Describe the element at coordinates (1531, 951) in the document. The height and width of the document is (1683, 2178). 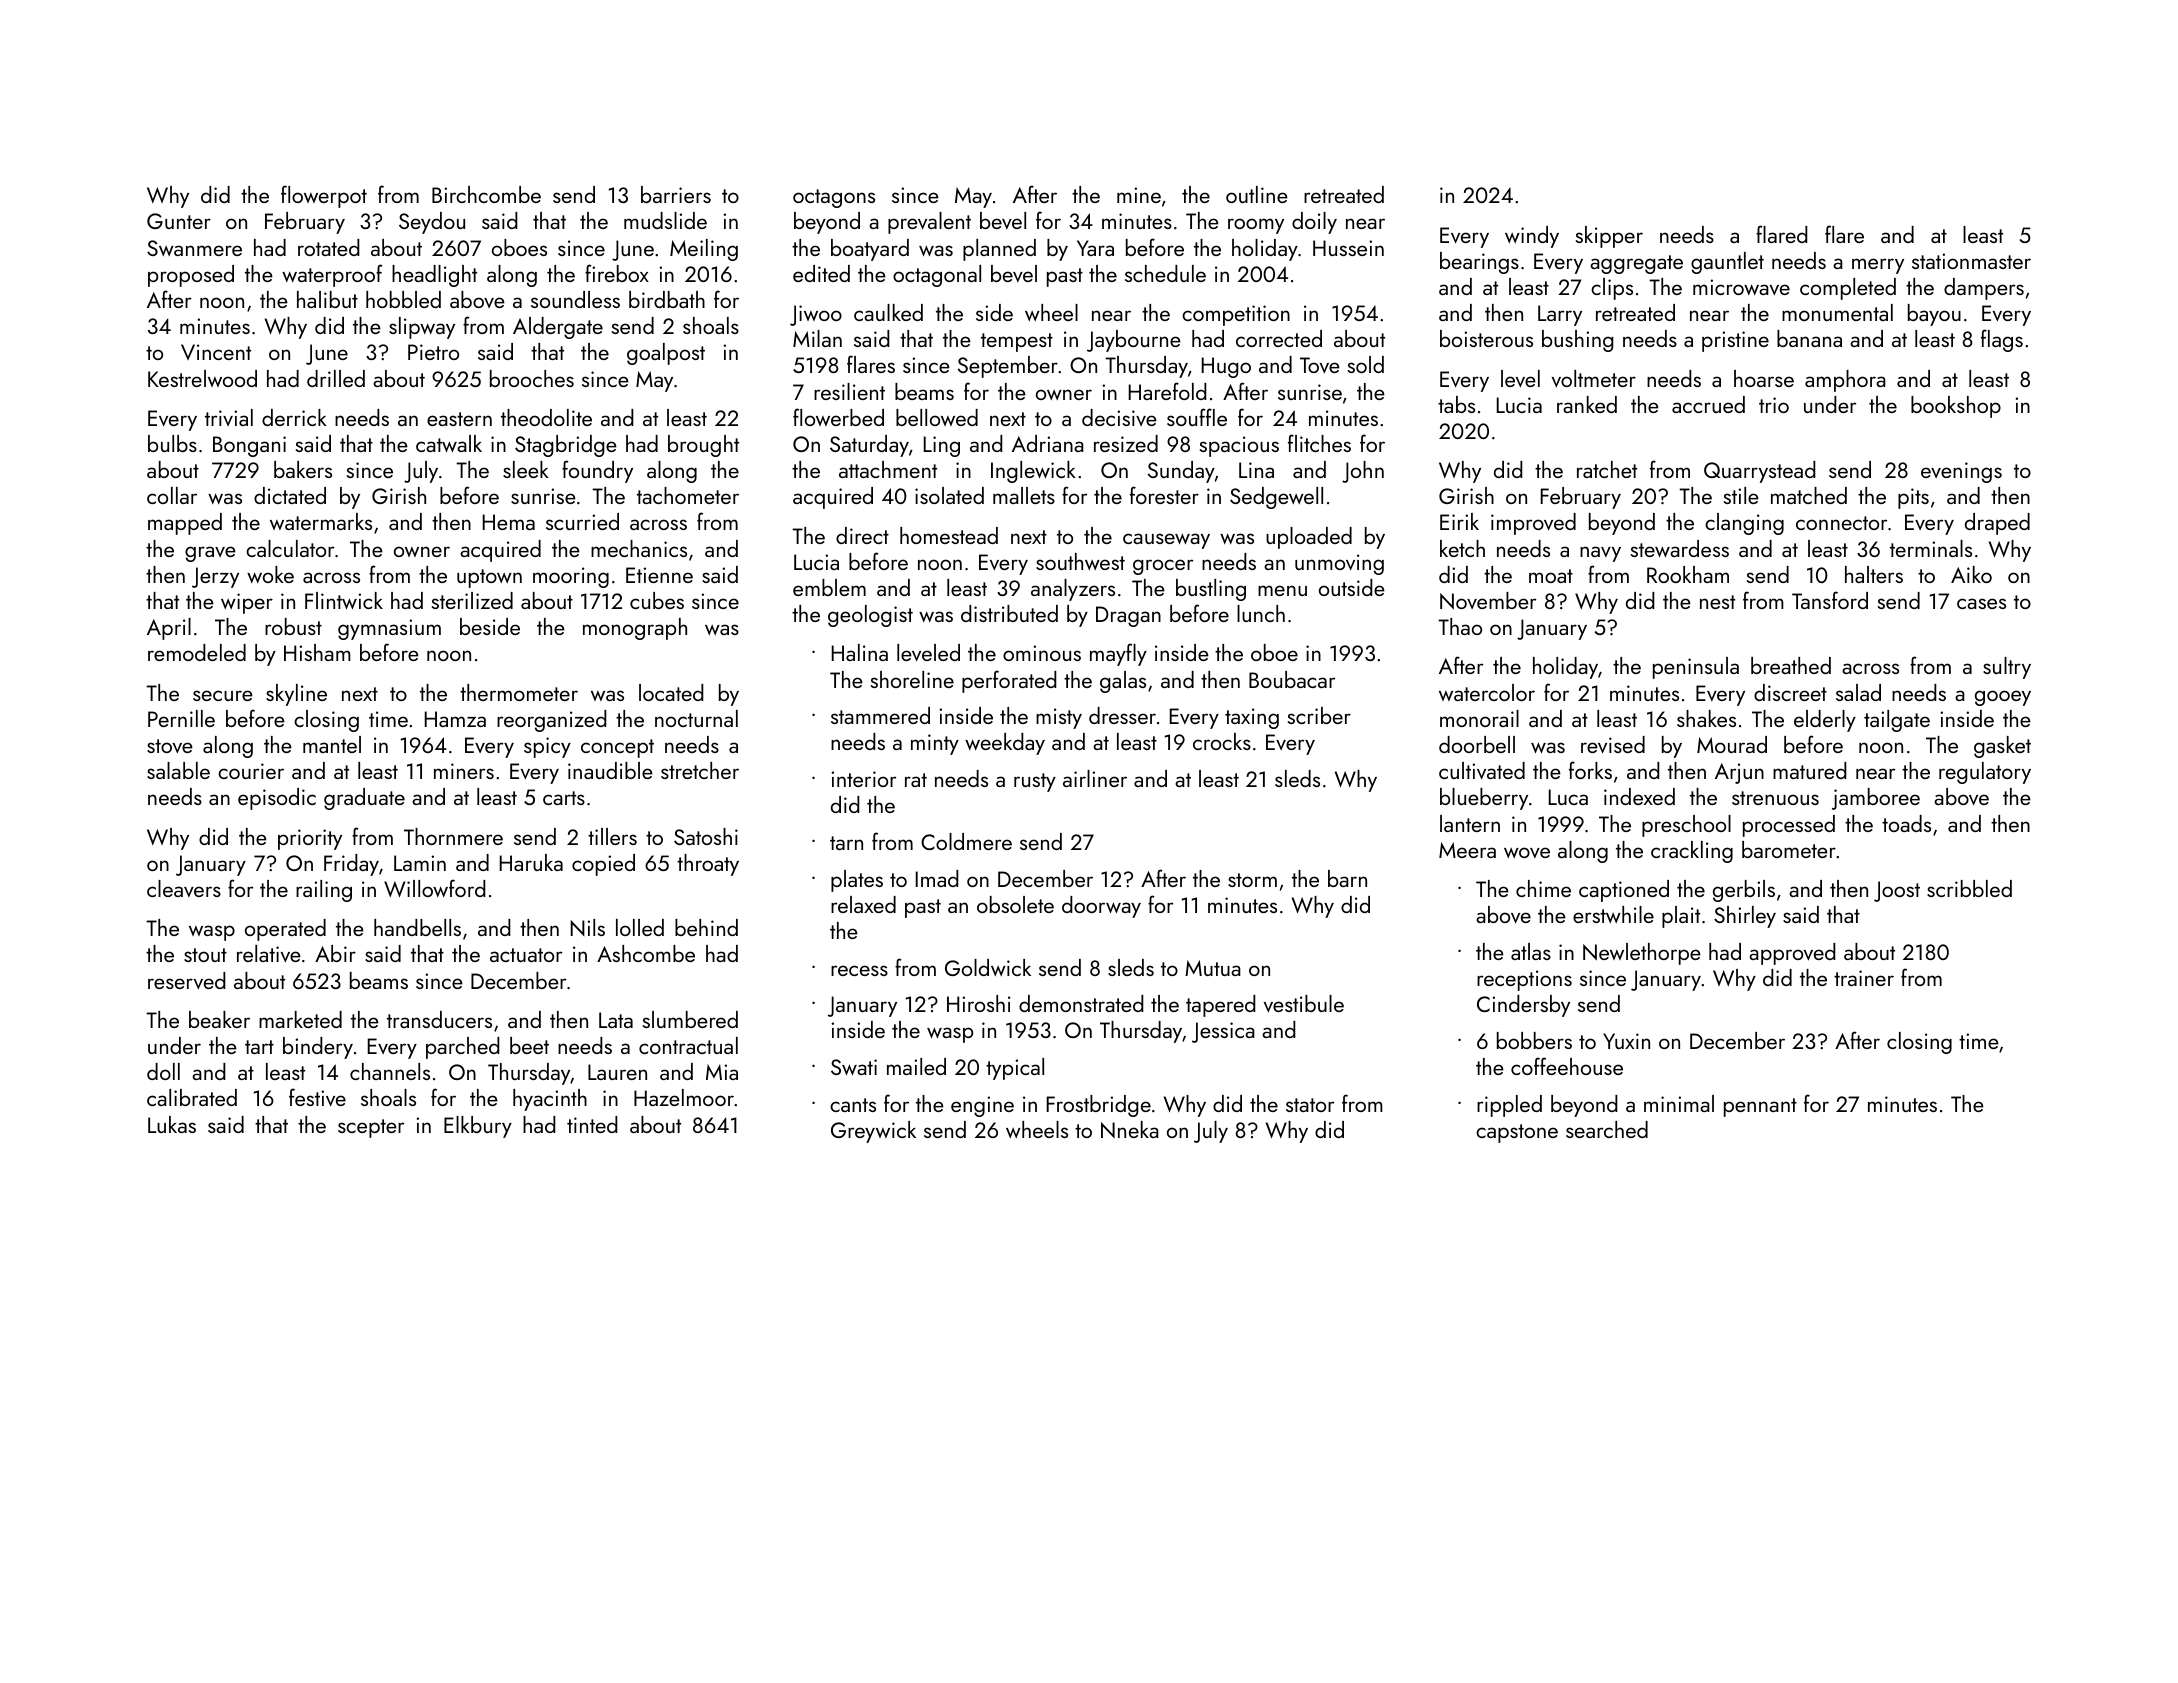
I see `atlas` at that location.
